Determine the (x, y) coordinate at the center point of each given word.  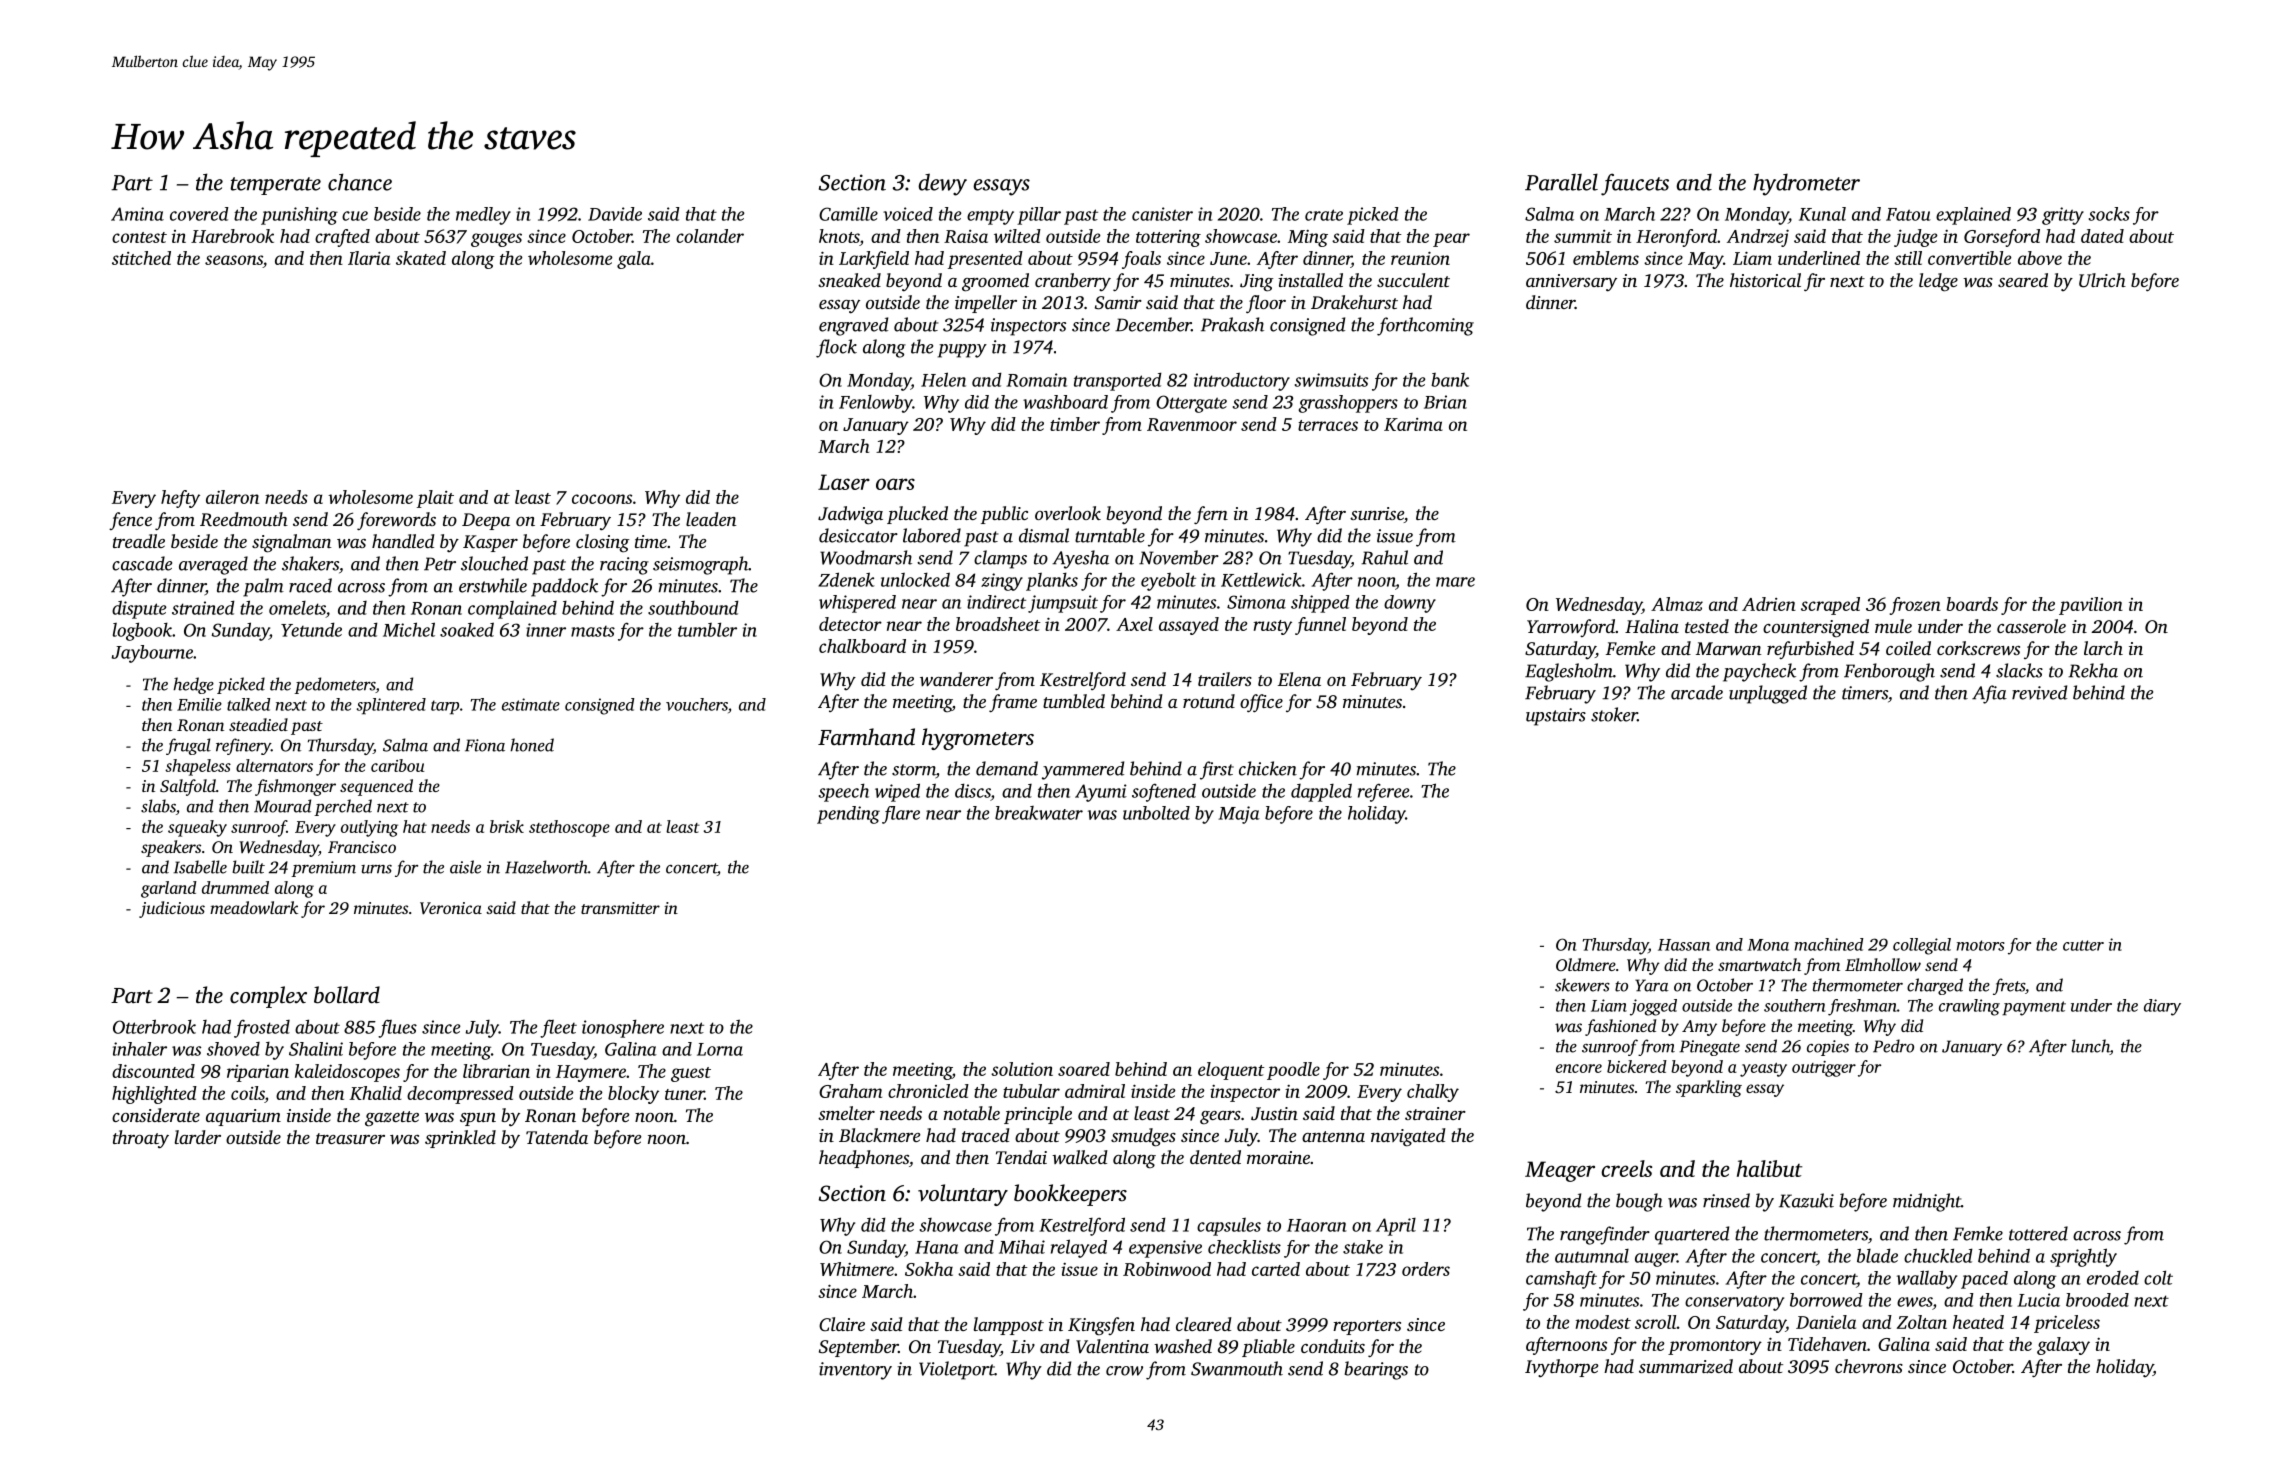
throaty (141, 1139)
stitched (141, 258)
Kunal (1822, 214)
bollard (347, 995)
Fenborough (1889, 672)
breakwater (1039, 813)
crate (1324, 215)
